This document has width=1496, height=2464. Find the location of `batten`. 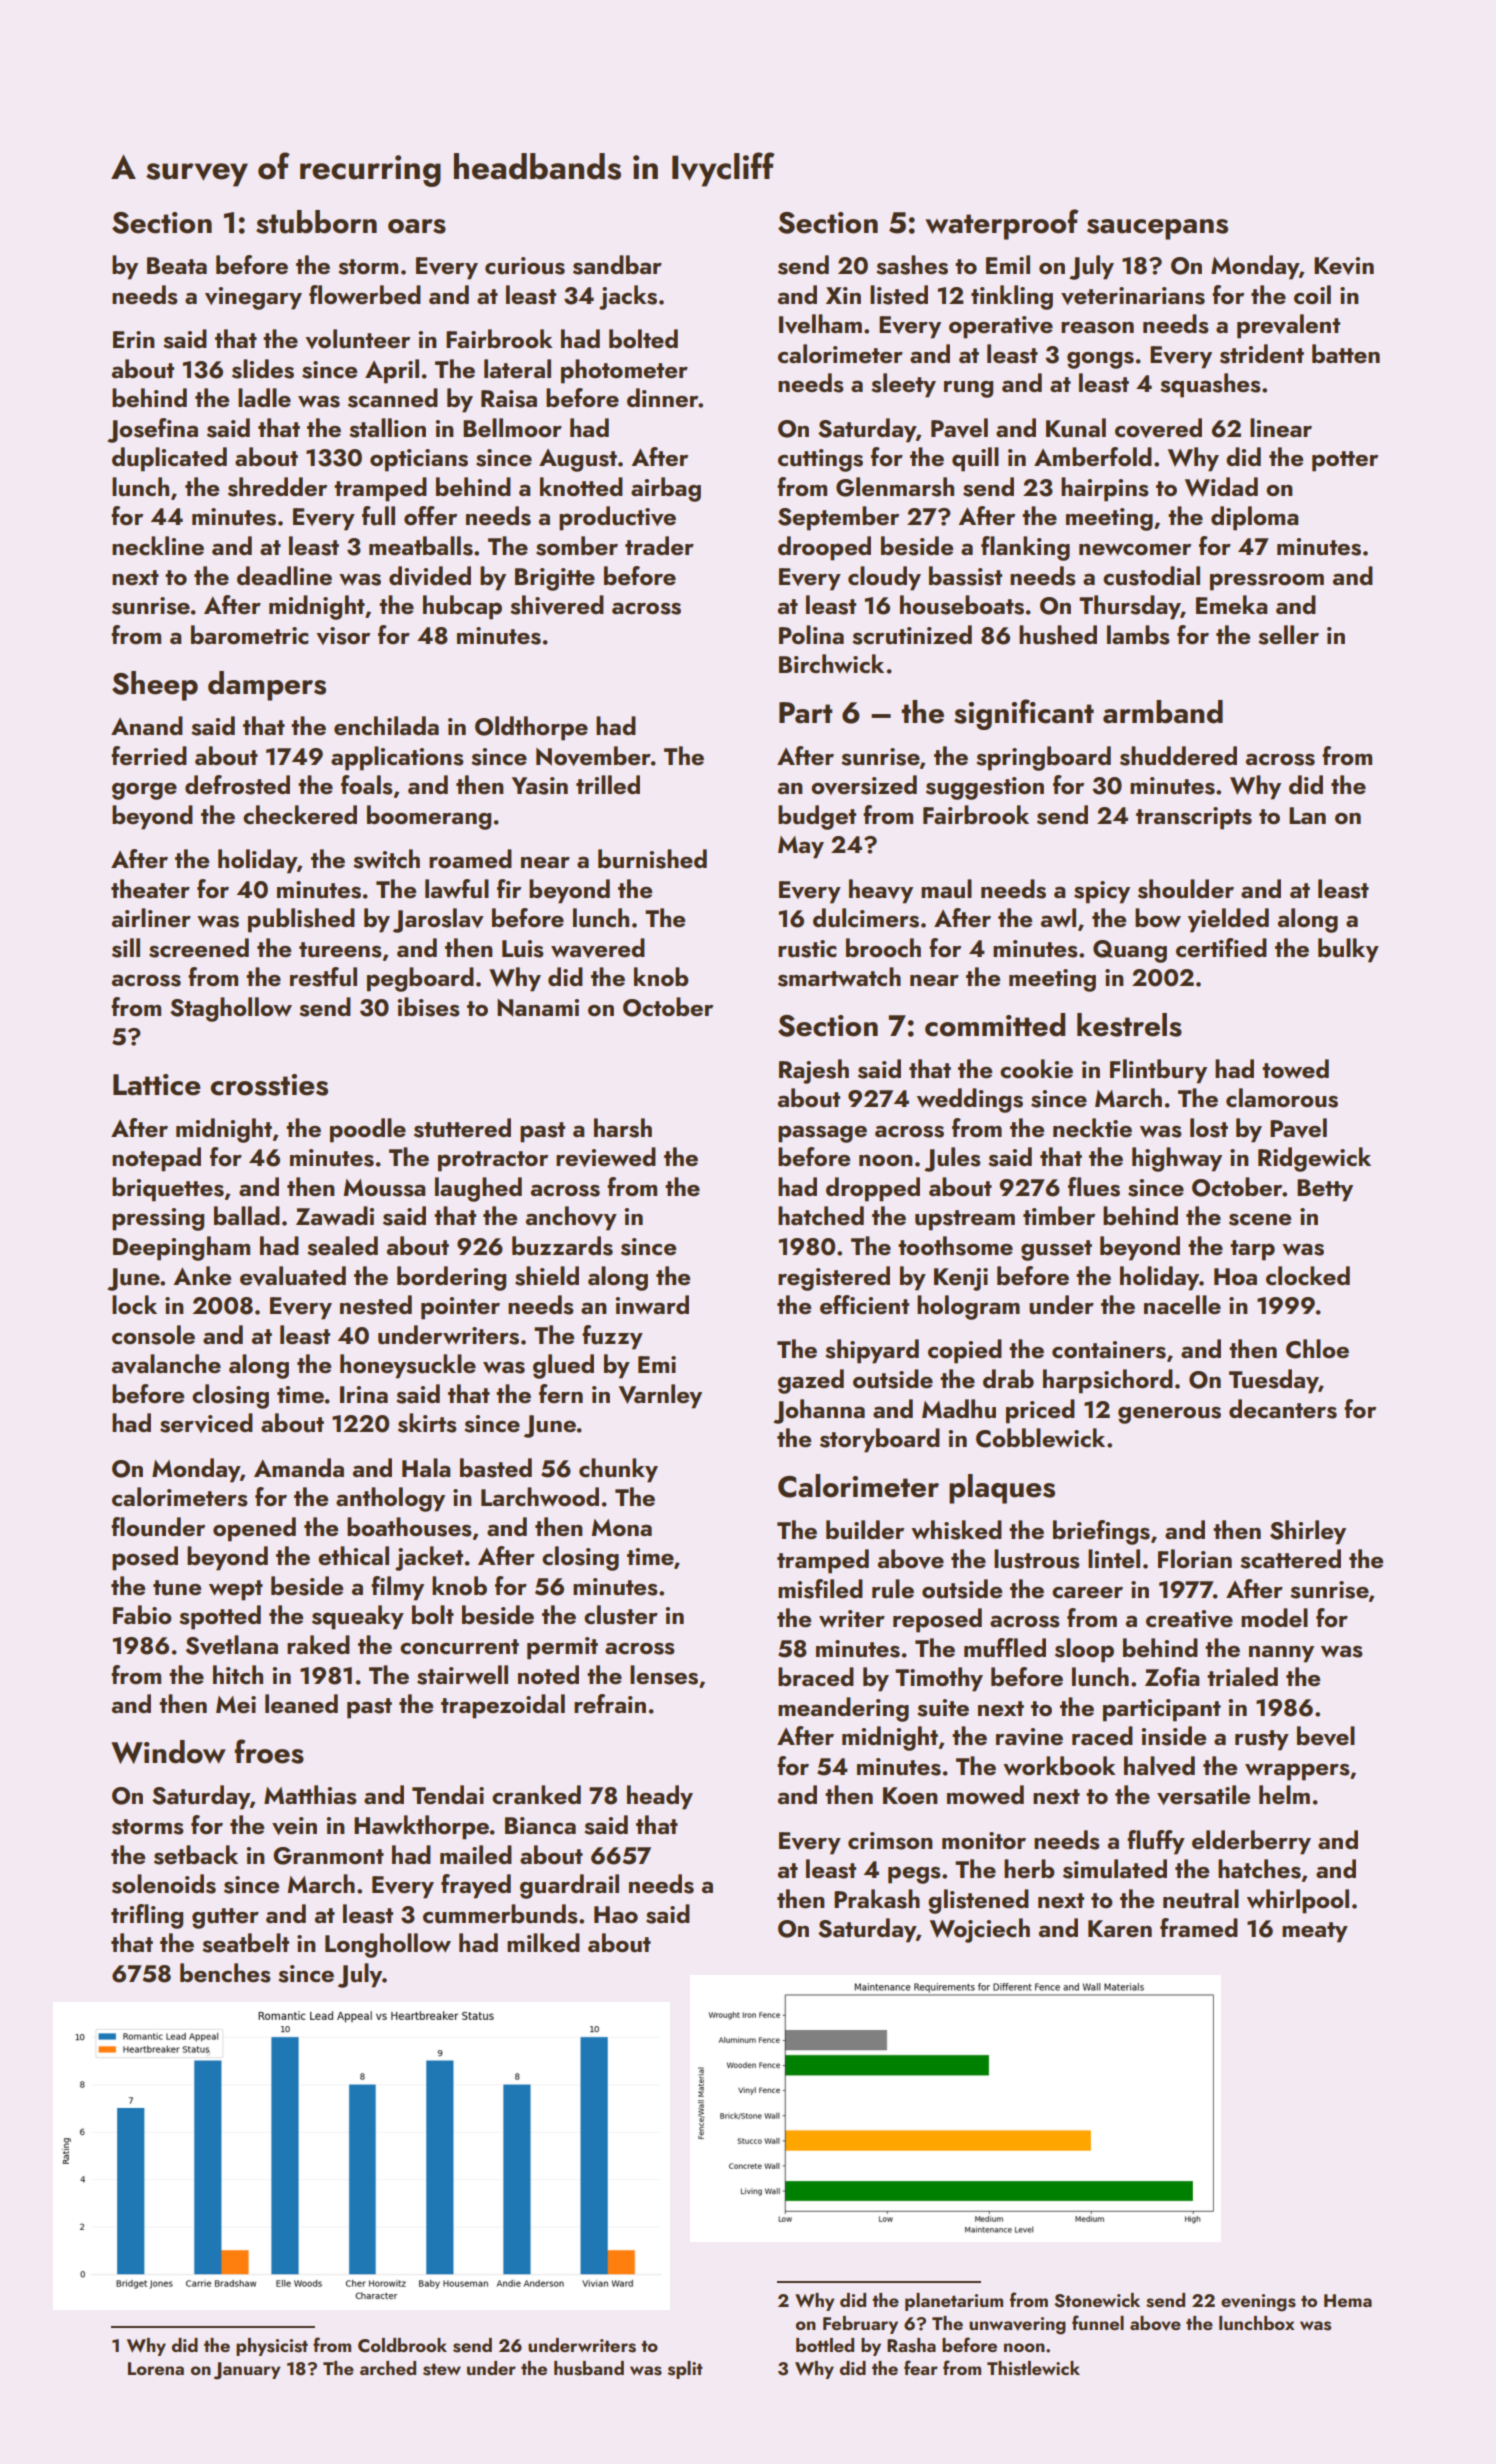

batten is located at coordinates (1346, 354).
